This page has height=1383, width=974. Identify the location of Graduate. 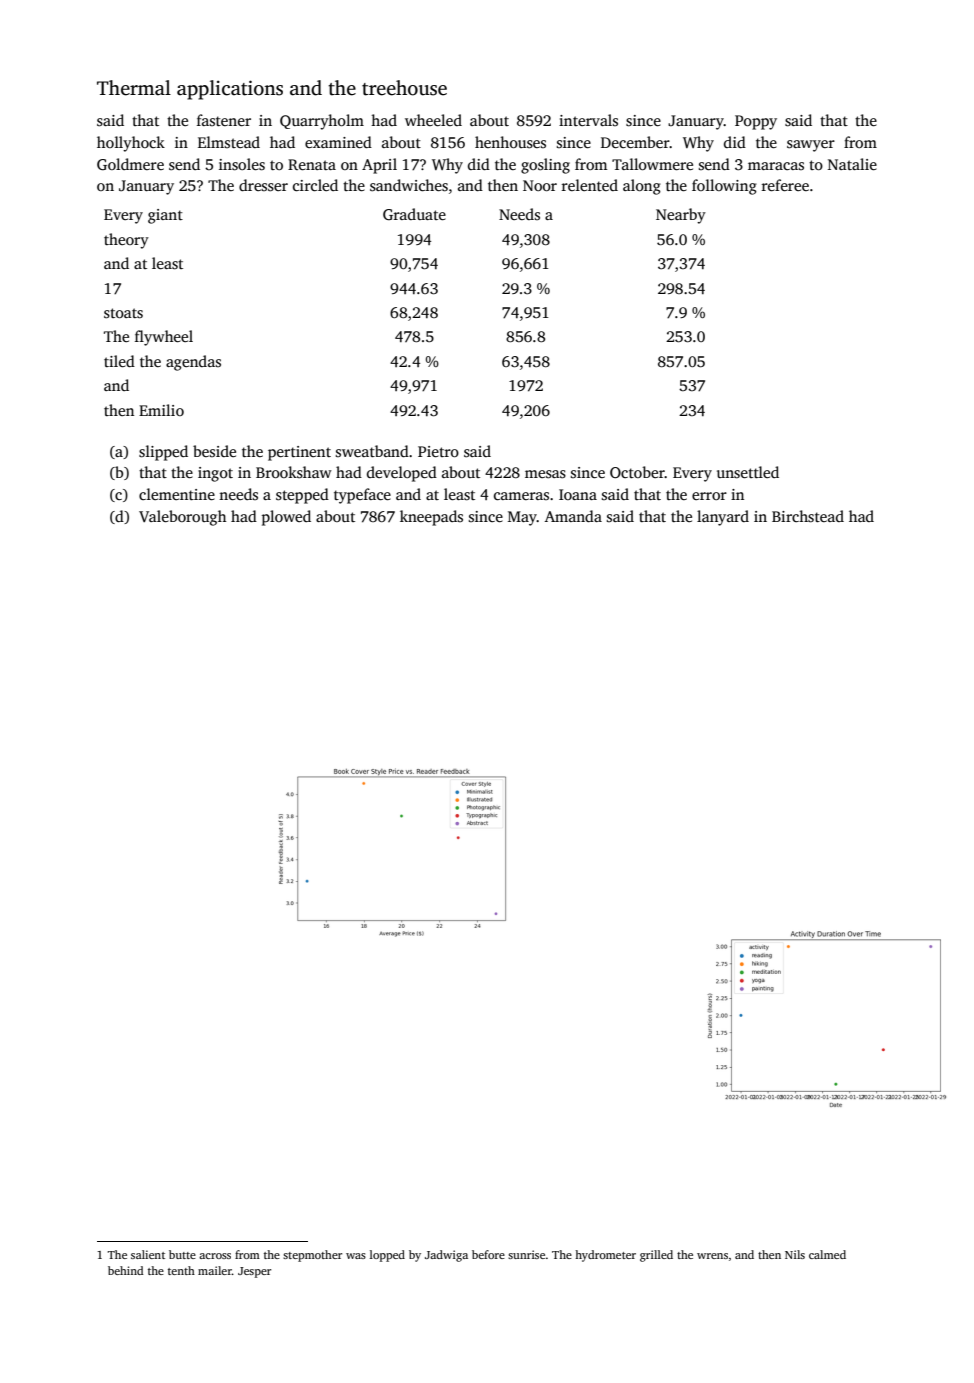
(414, 214).
